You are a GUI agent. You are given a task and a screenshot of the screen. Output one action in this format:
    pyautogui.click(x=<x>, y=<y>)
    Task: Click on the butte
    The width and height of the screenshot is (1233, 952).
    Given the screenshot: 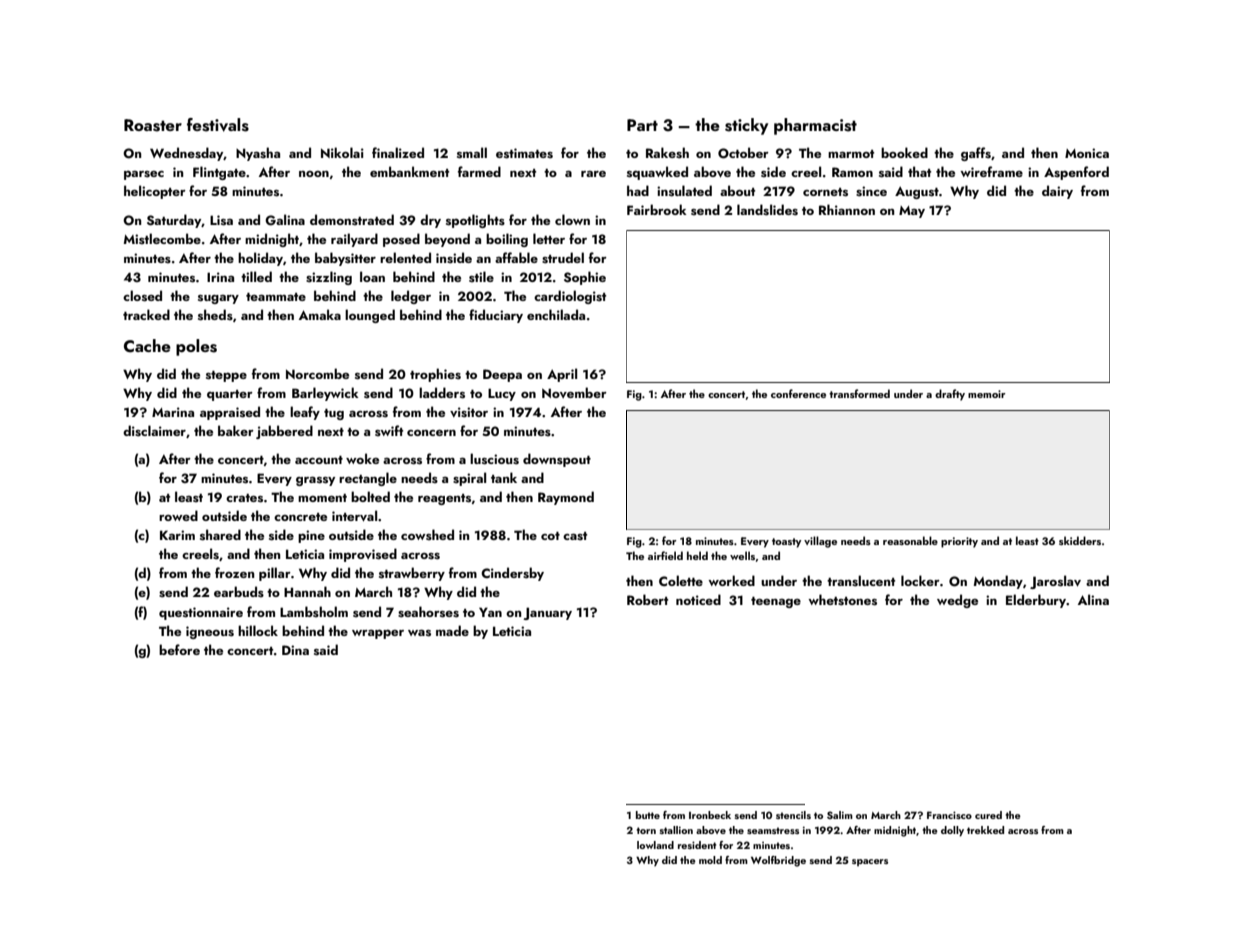 What is the action you would take?
    pyautogui.click(x=648, y=815)
